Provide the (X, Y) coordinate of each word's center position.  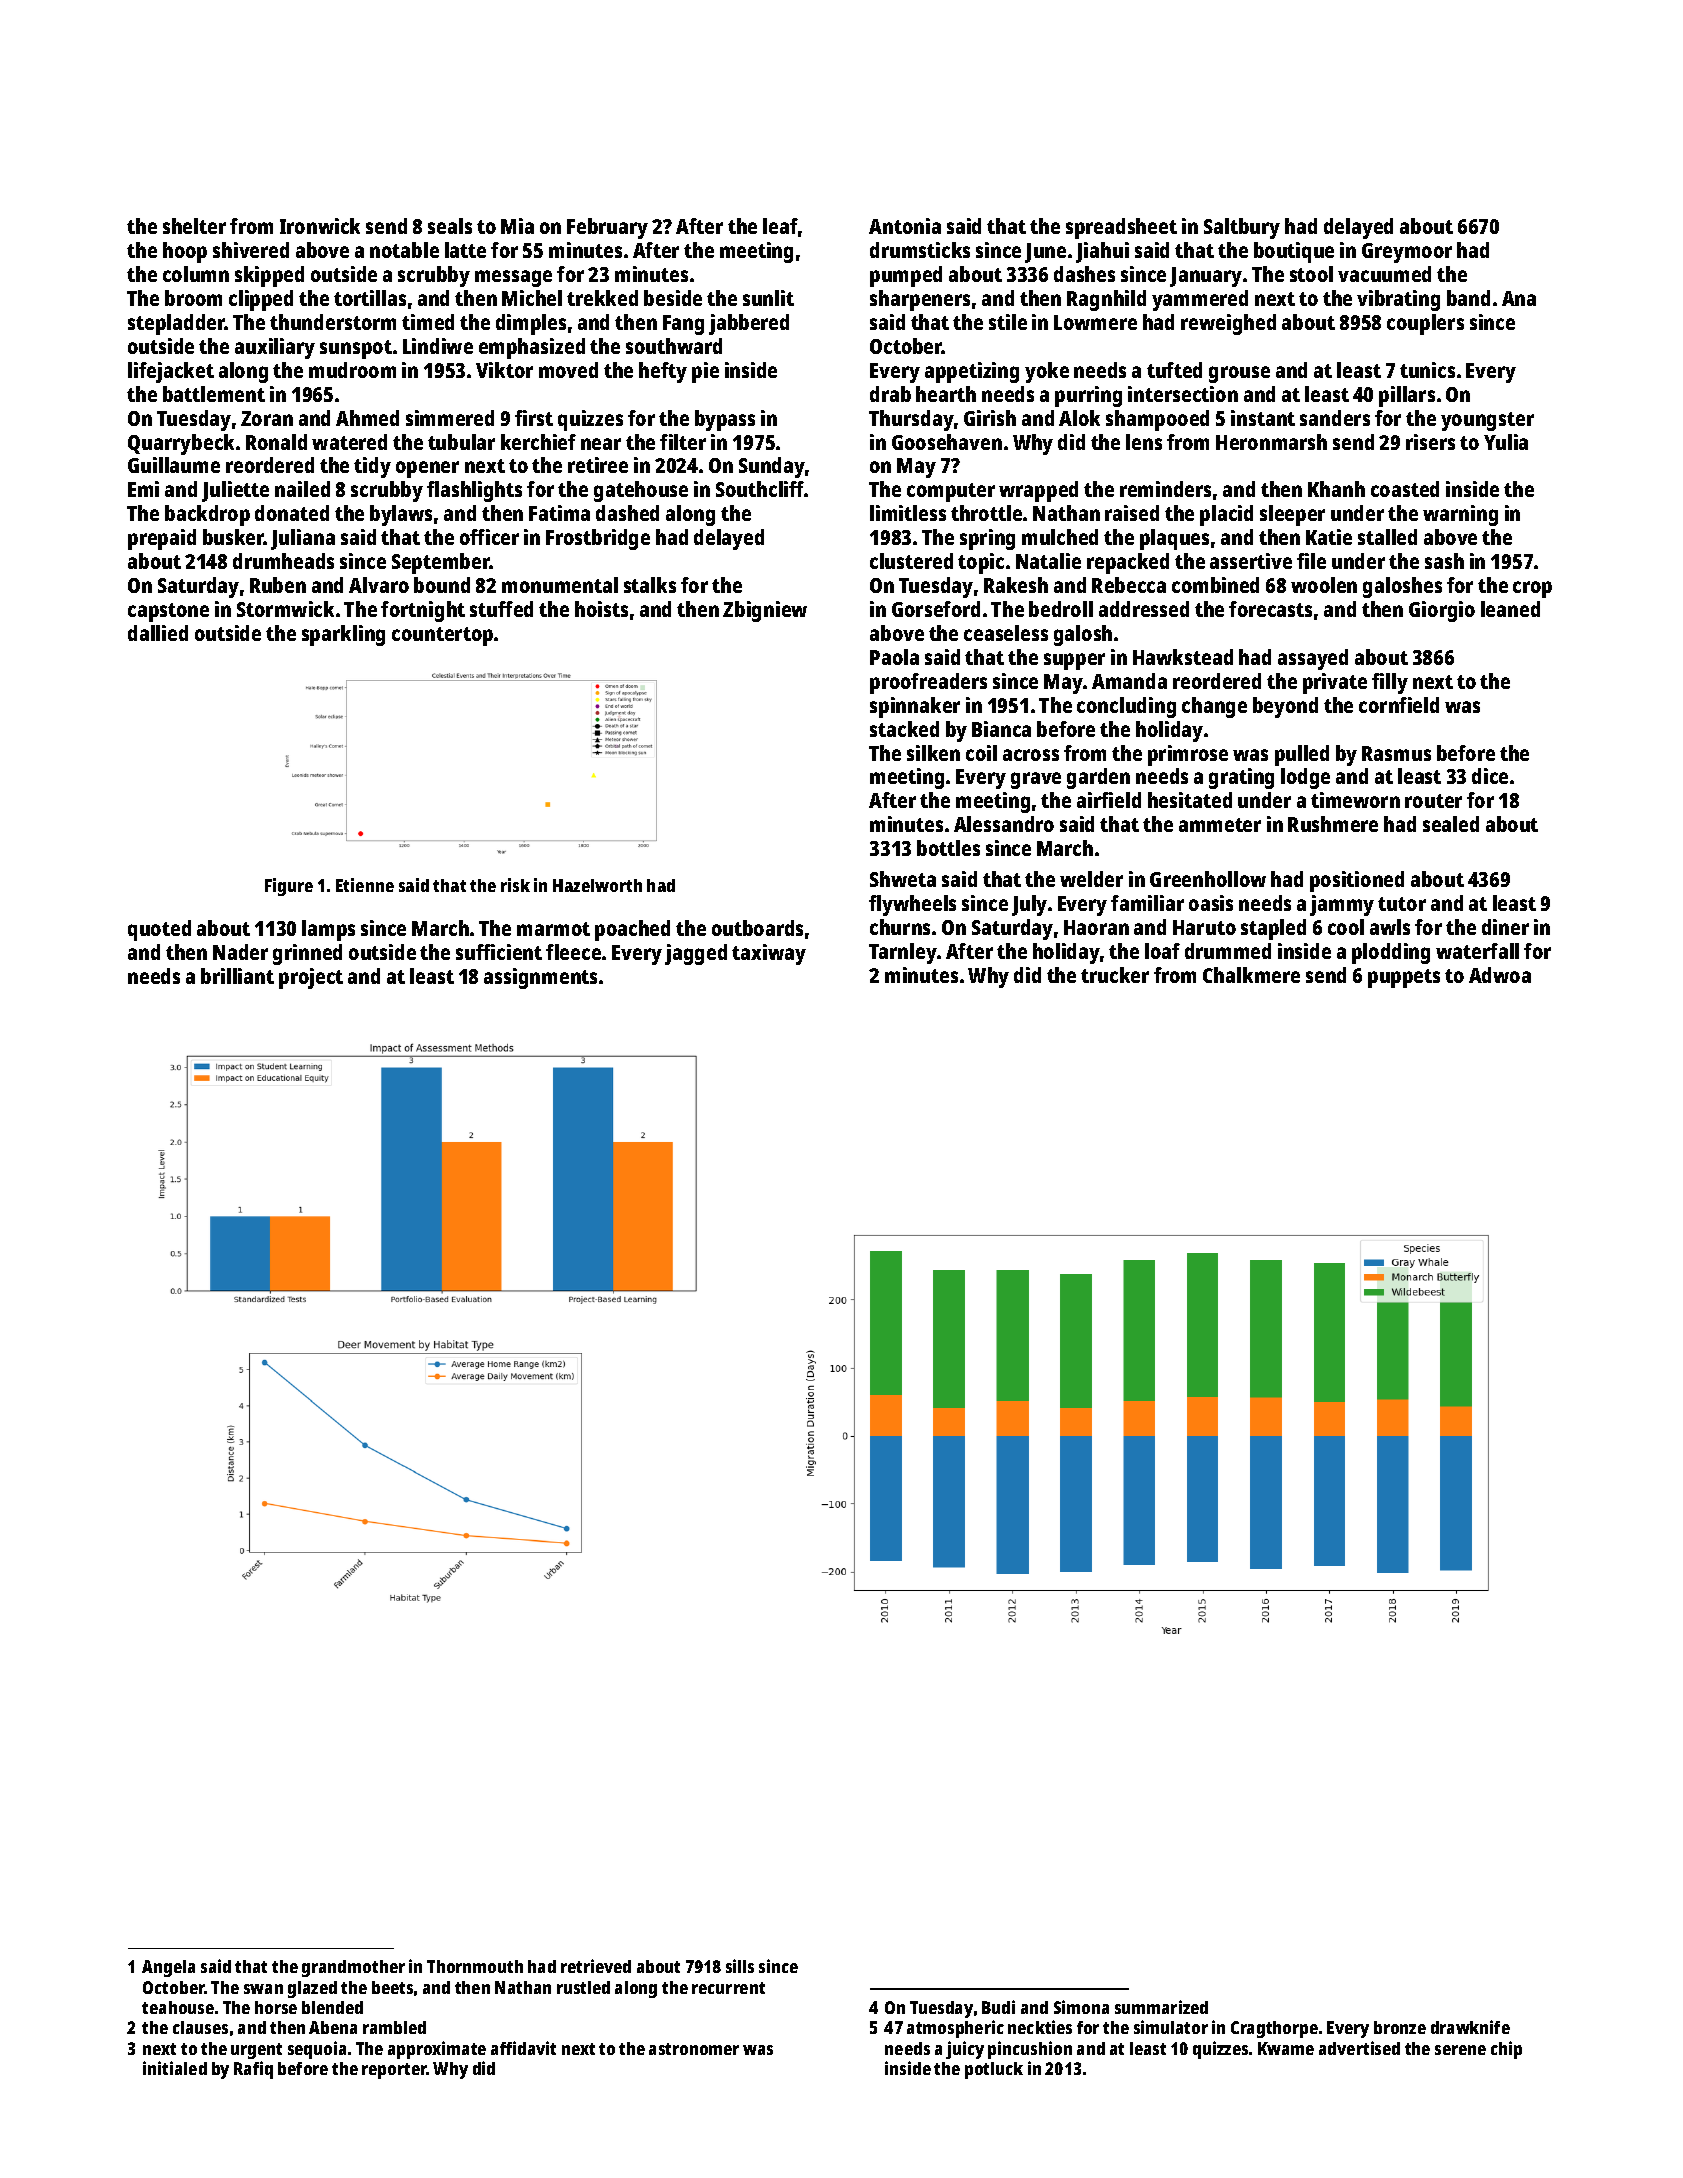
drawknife (1470, 2027)
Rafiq (253, 2070)
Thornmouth (475, 1966)
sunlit (768, 298)
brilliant (237, 976)
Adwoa (1500, 975)
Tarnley (903, 953)
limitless (908, 513)
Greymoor (1407, 253)
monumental (560, 585)
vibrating (1398, 300)
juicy (965, 2050)
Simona (1081, 2007)
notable (404, 250)
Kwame (1286, 2048)
